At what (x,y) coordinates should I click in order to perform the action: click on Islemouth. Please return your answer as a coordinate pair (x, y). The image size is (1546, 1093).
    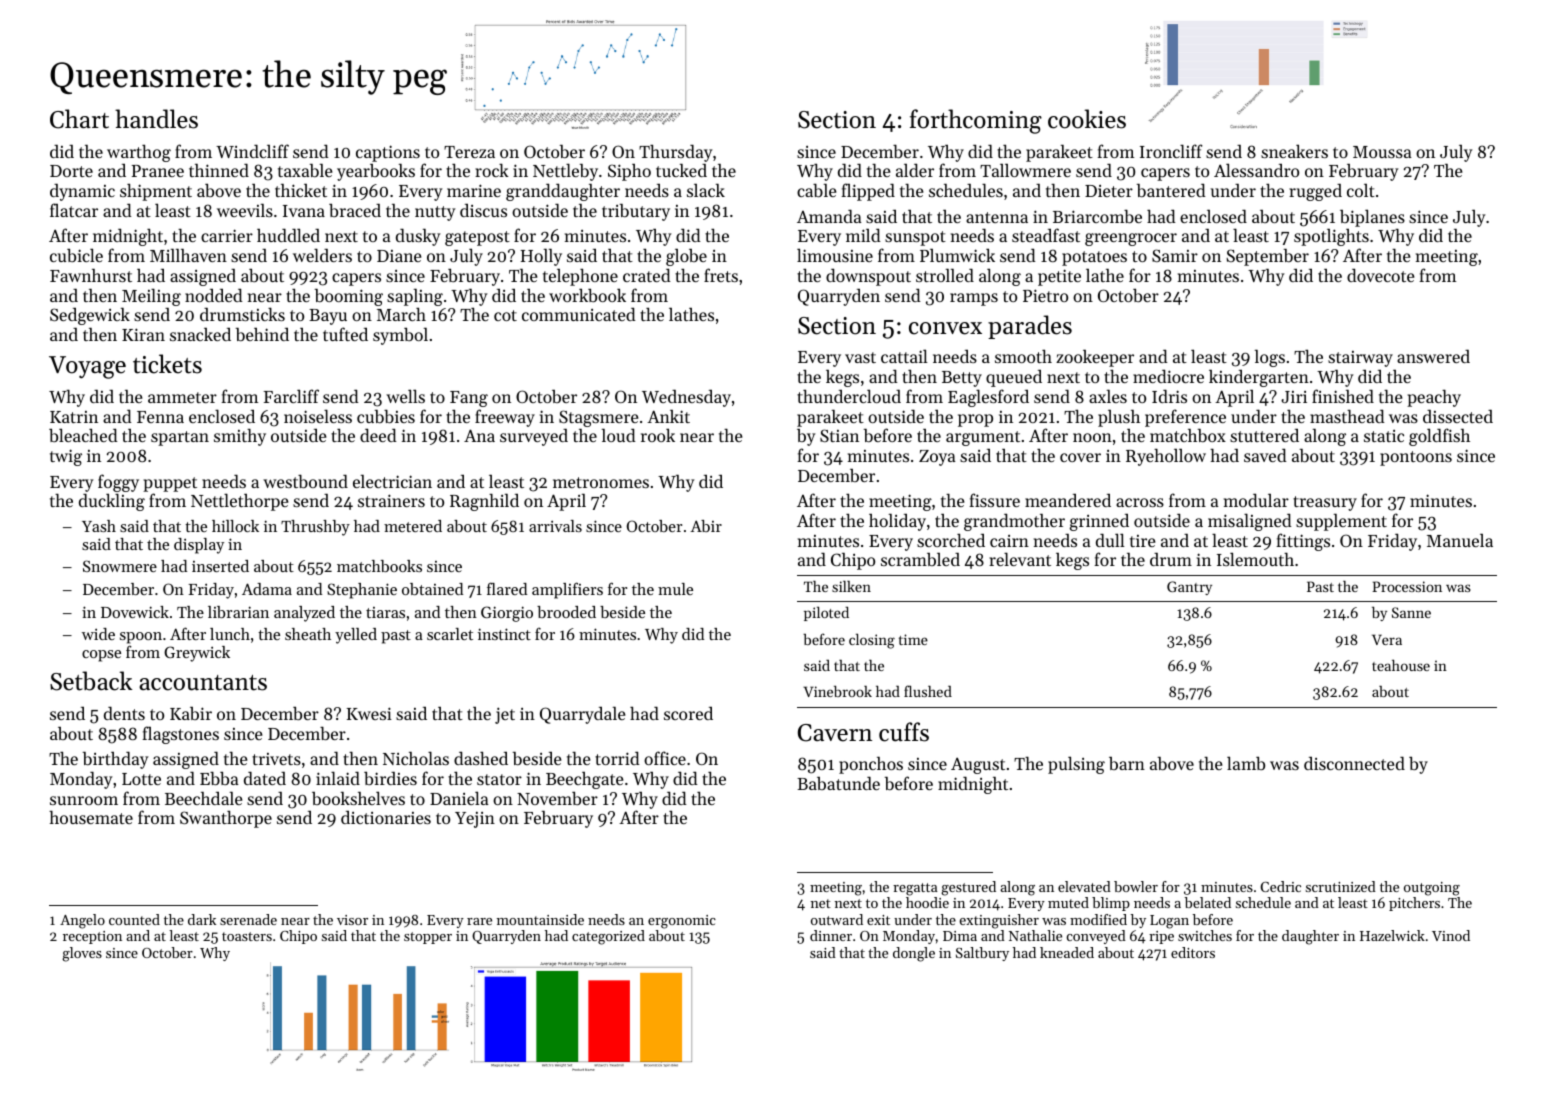
    Looking at the image, I should click on (1255, 559).
